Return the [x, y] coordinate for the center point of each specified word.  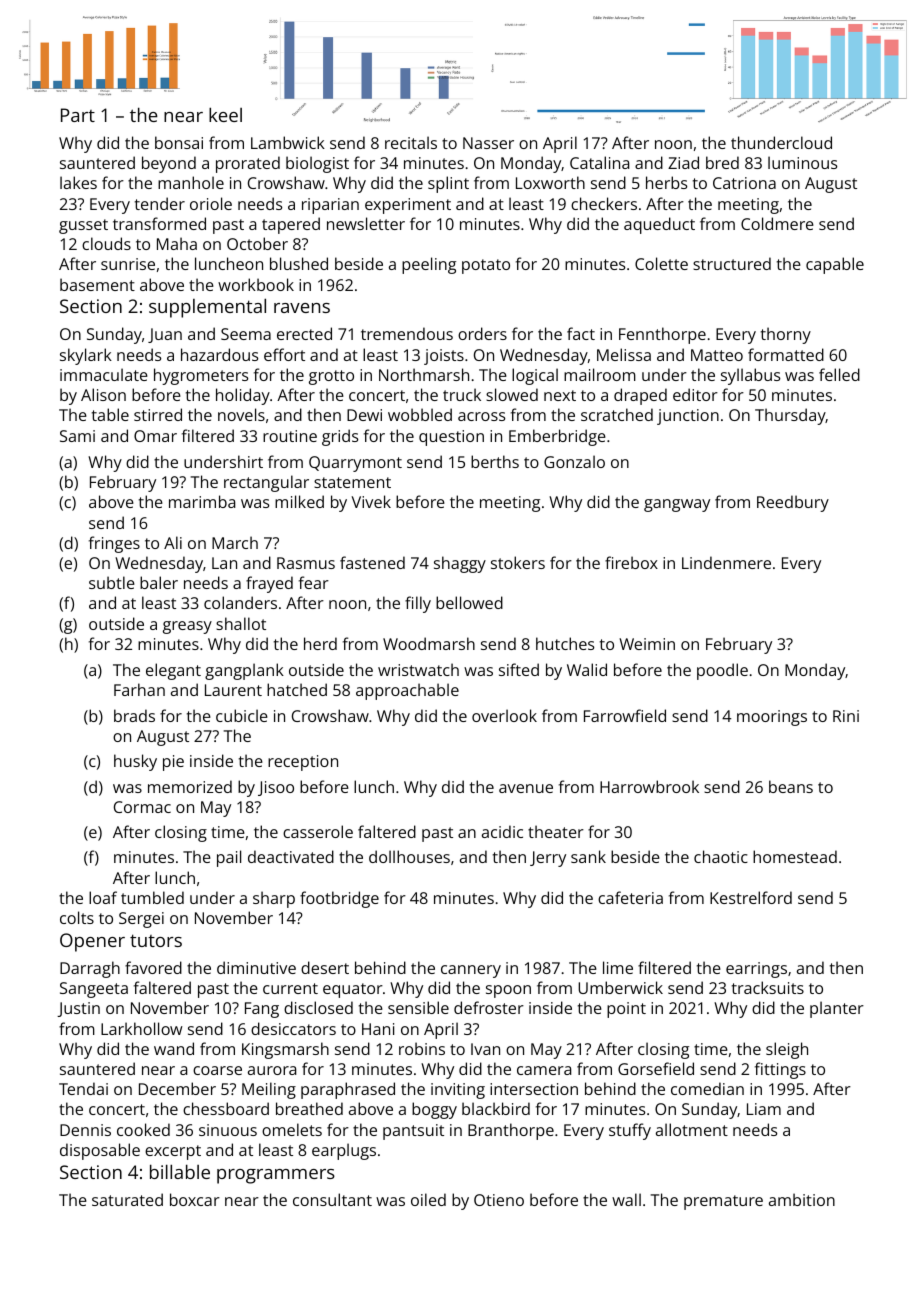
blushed [299, 263]
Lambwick [288, 142]
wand [174, 1048]
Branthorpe [511, 1131]
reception [303, 763]
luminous [802, 162]
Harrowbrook [649, 786]
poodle [722, 671]
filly [418, 604]
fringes [114, 544]
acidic [502, 831]
